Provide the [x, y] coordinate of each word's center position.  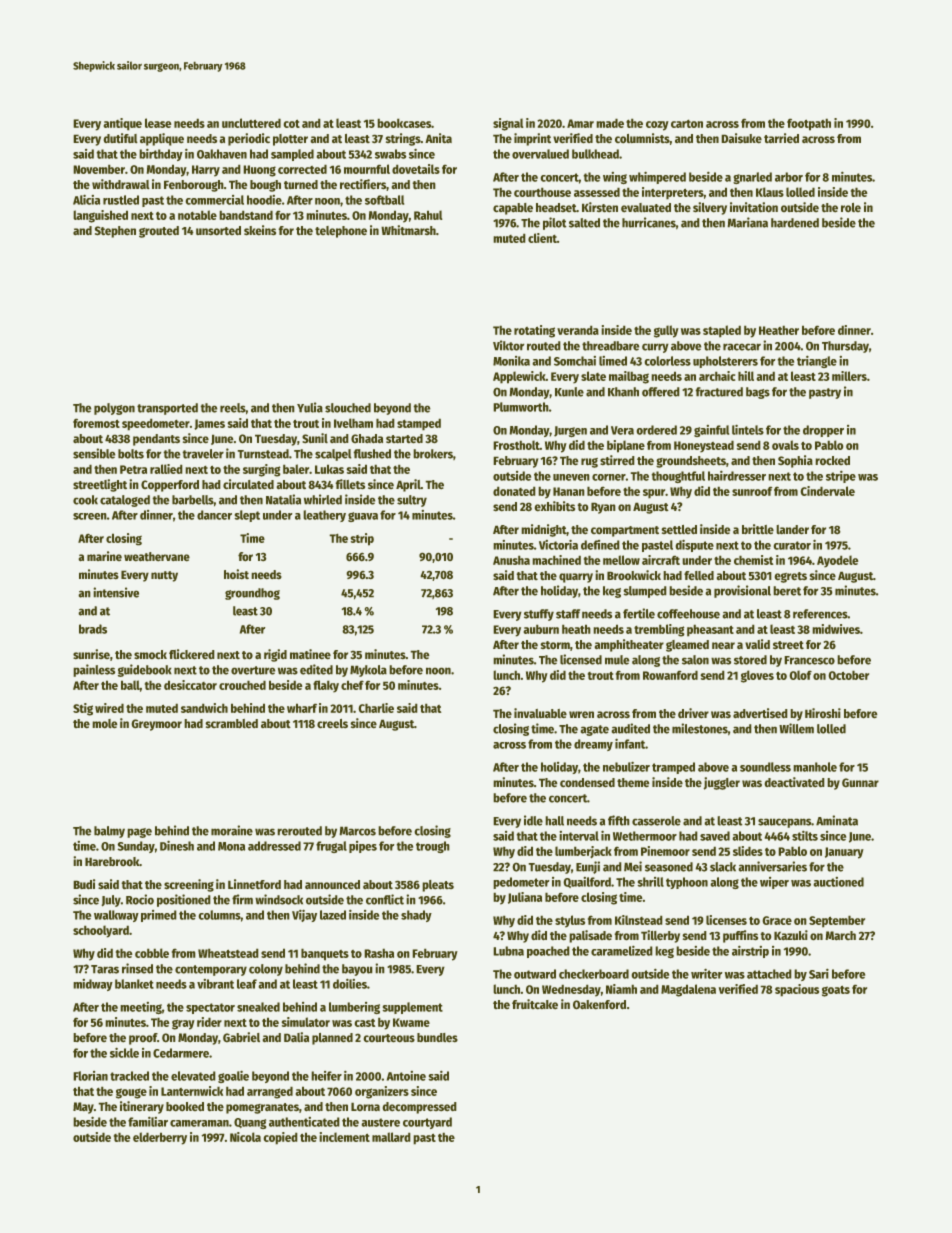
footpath [809, 125]
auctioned [839, 882]
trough [432, 847]
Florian [91, 1076]
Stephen [115, 232]
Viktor [508, 345]
